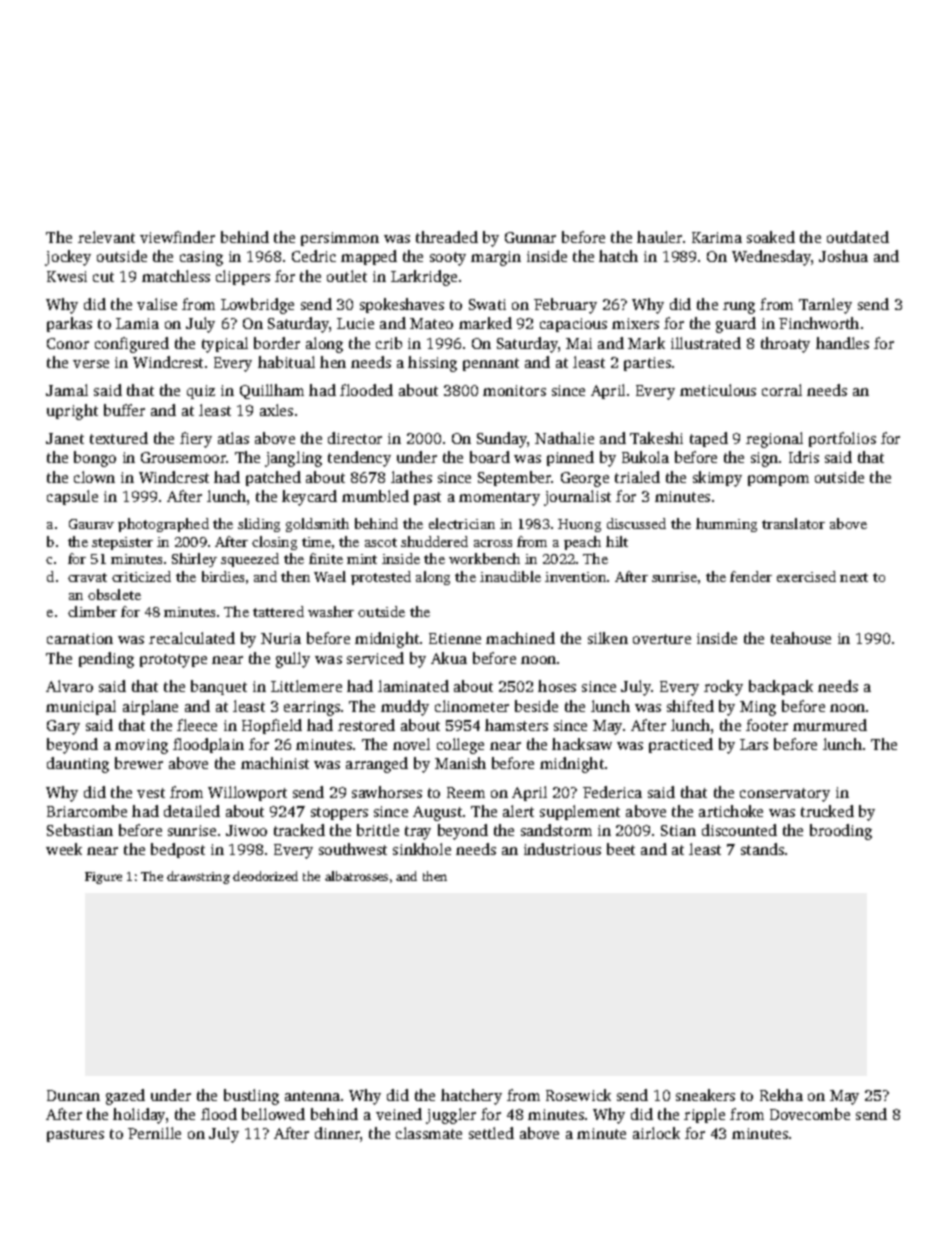 This page has width=952, height=1233. I want to click on portfolios, so click(842, 439).
